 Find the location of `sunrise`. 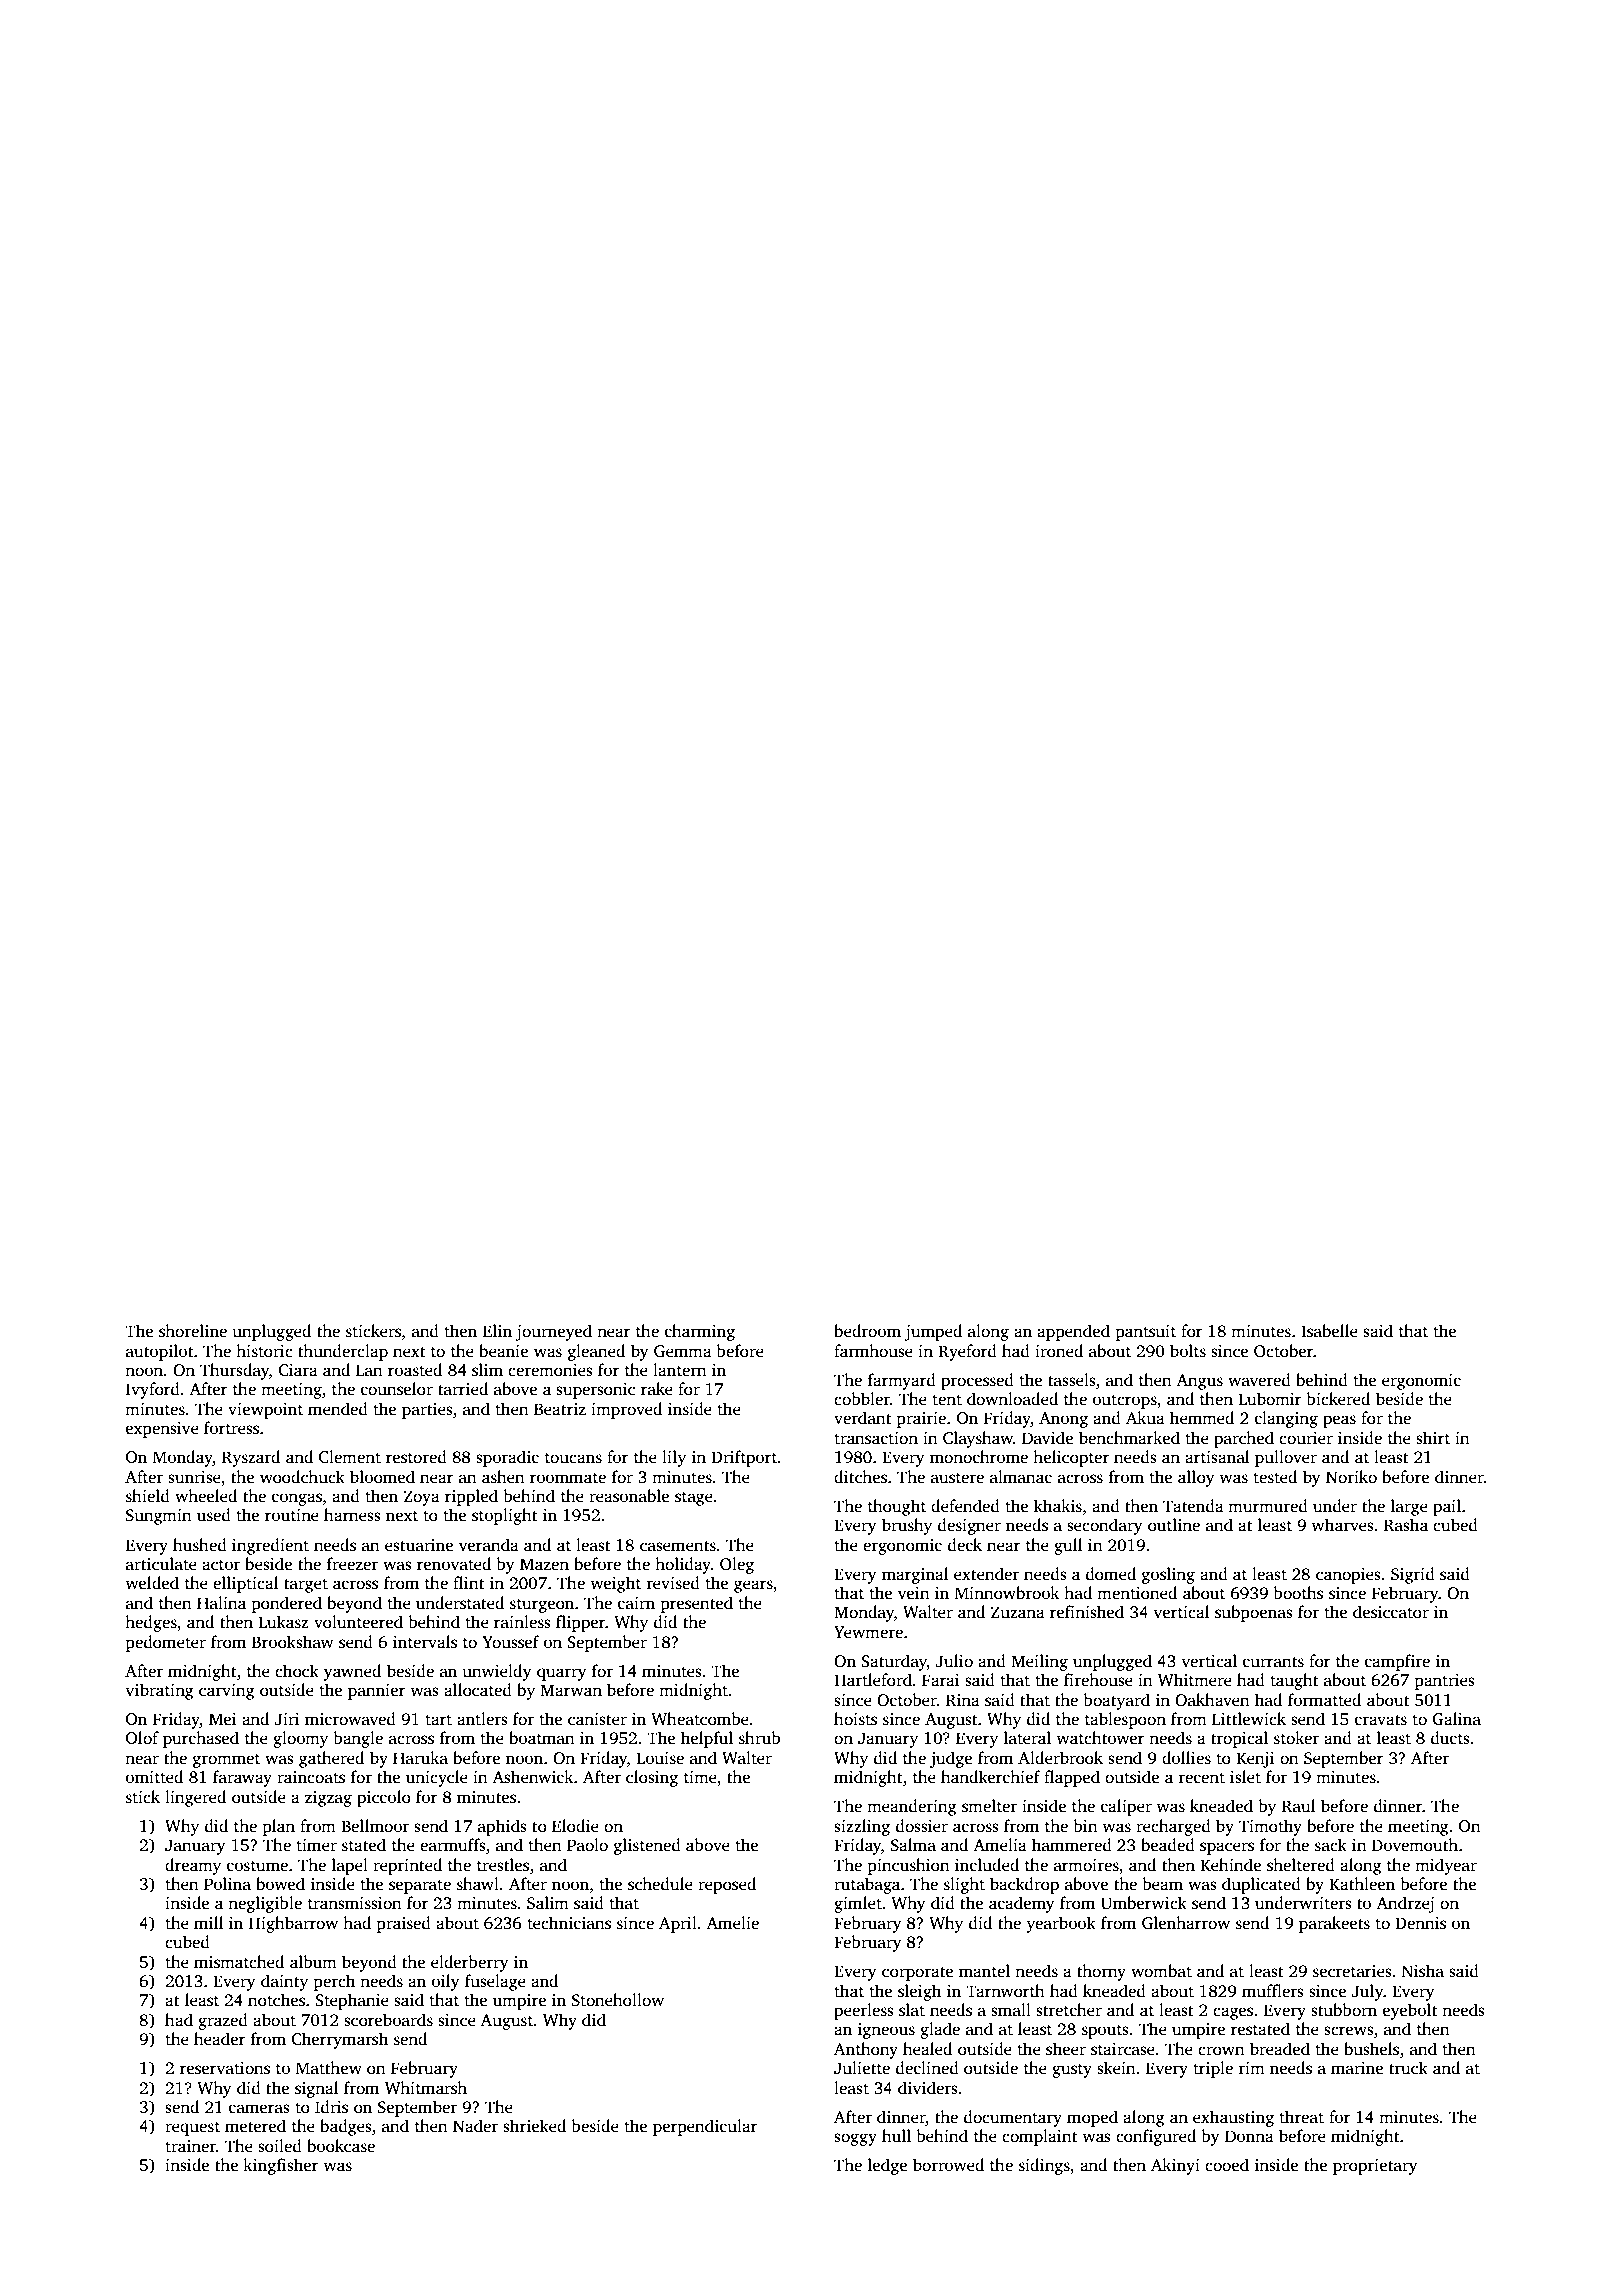

sunrise is located at coordinates (194, 1477).
